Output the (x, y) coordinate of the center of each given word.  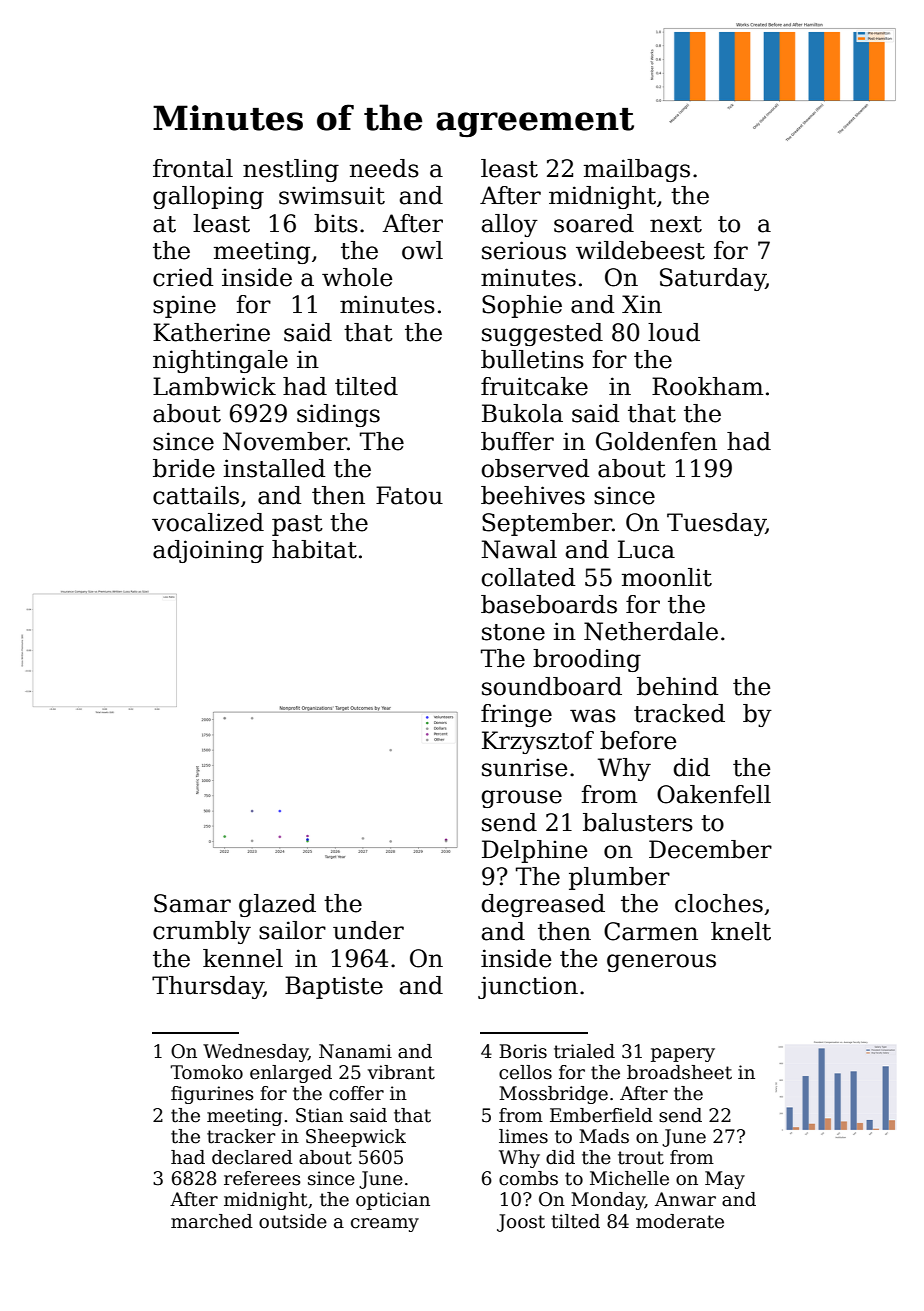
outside (293, 1221)
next (676, 224)
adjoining (208, 551)
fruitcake (534, 386)
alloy (510, 225)
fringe (516, 715)
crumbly (202, 932)
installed (274, 468)
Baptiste (334, 987)
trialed (584, 1051)
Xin (642, 304)
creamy (385, 1225)
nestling (291, 170)
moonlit (667, 577)
